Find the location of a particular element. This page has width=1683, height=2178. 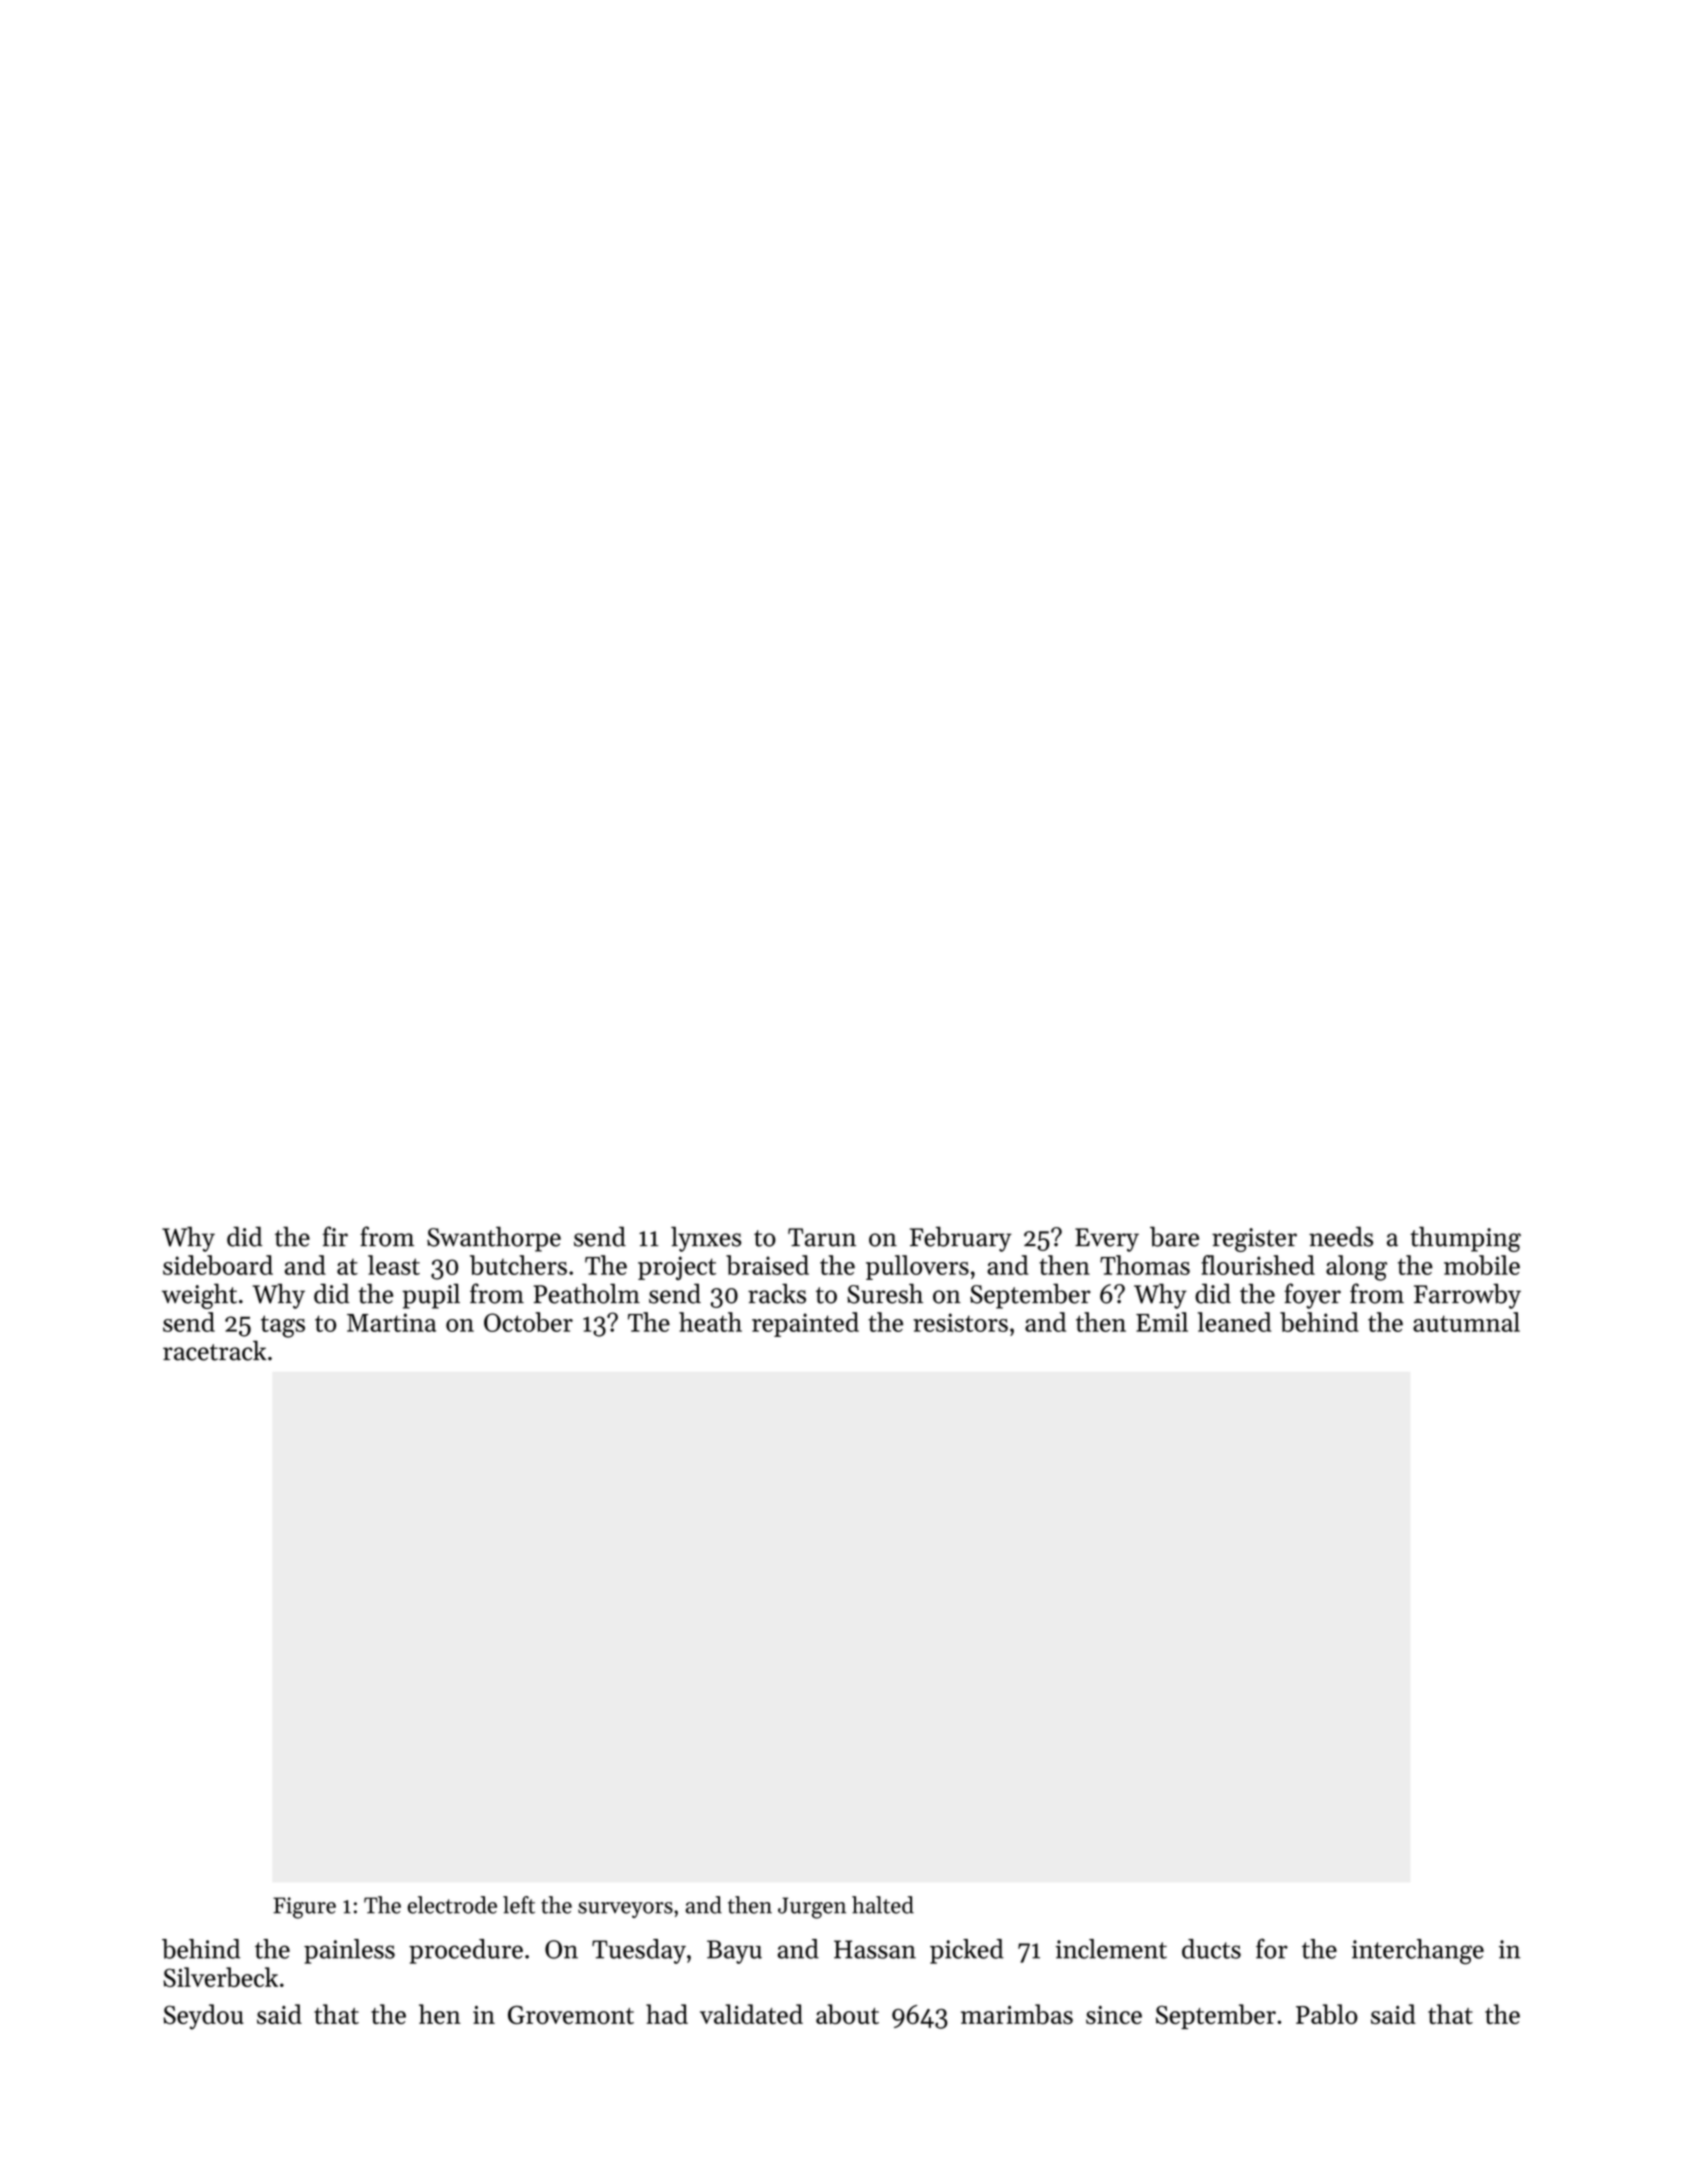

interchange is located at coordinates (1418, 1952).
